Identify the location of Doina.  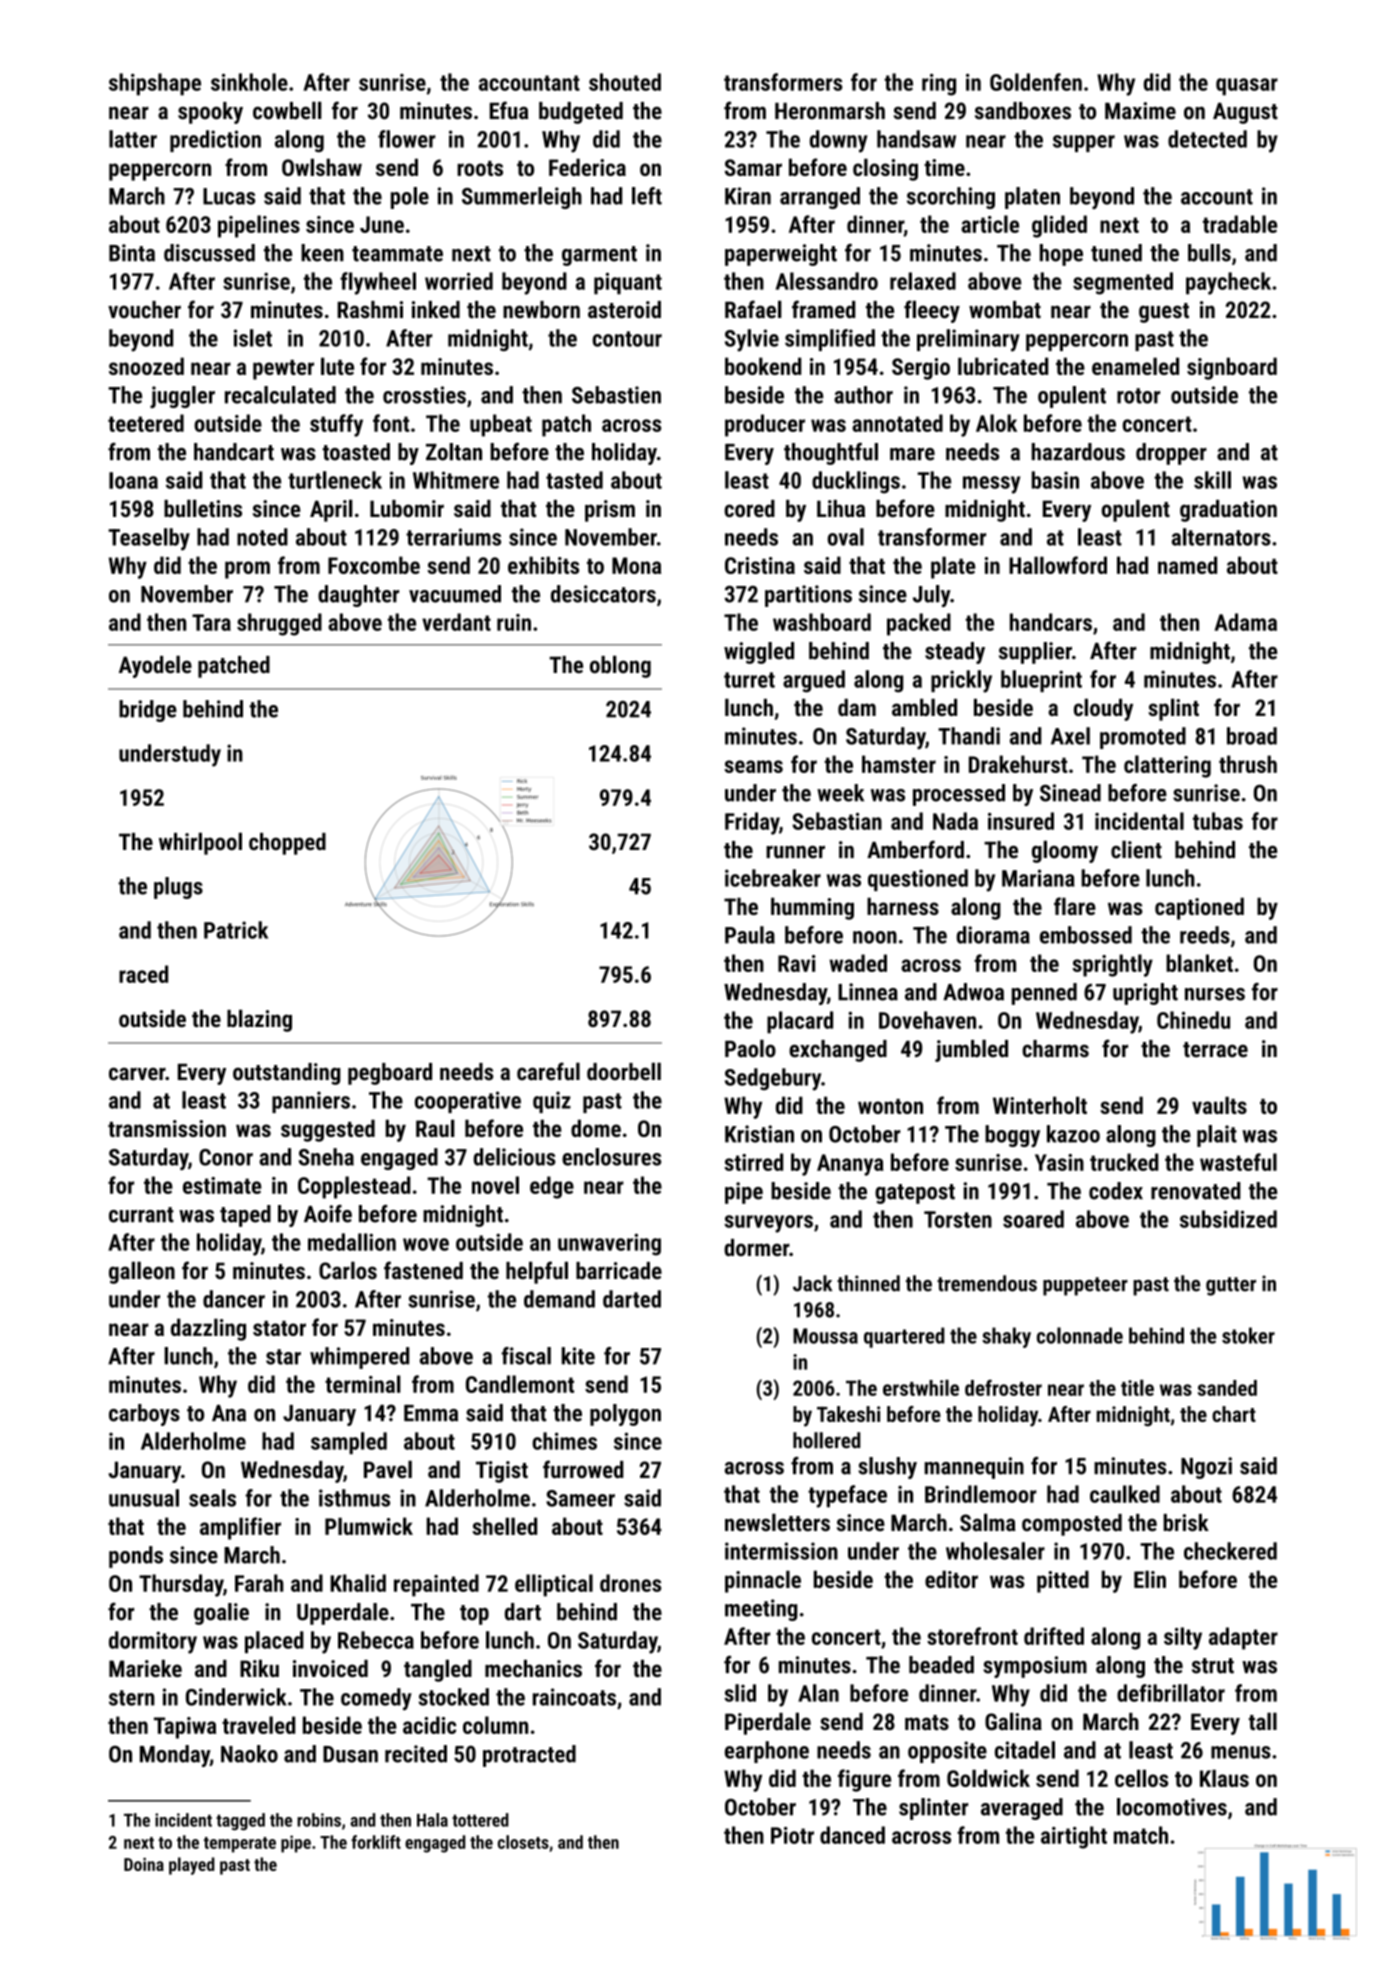
(144, 1864).
